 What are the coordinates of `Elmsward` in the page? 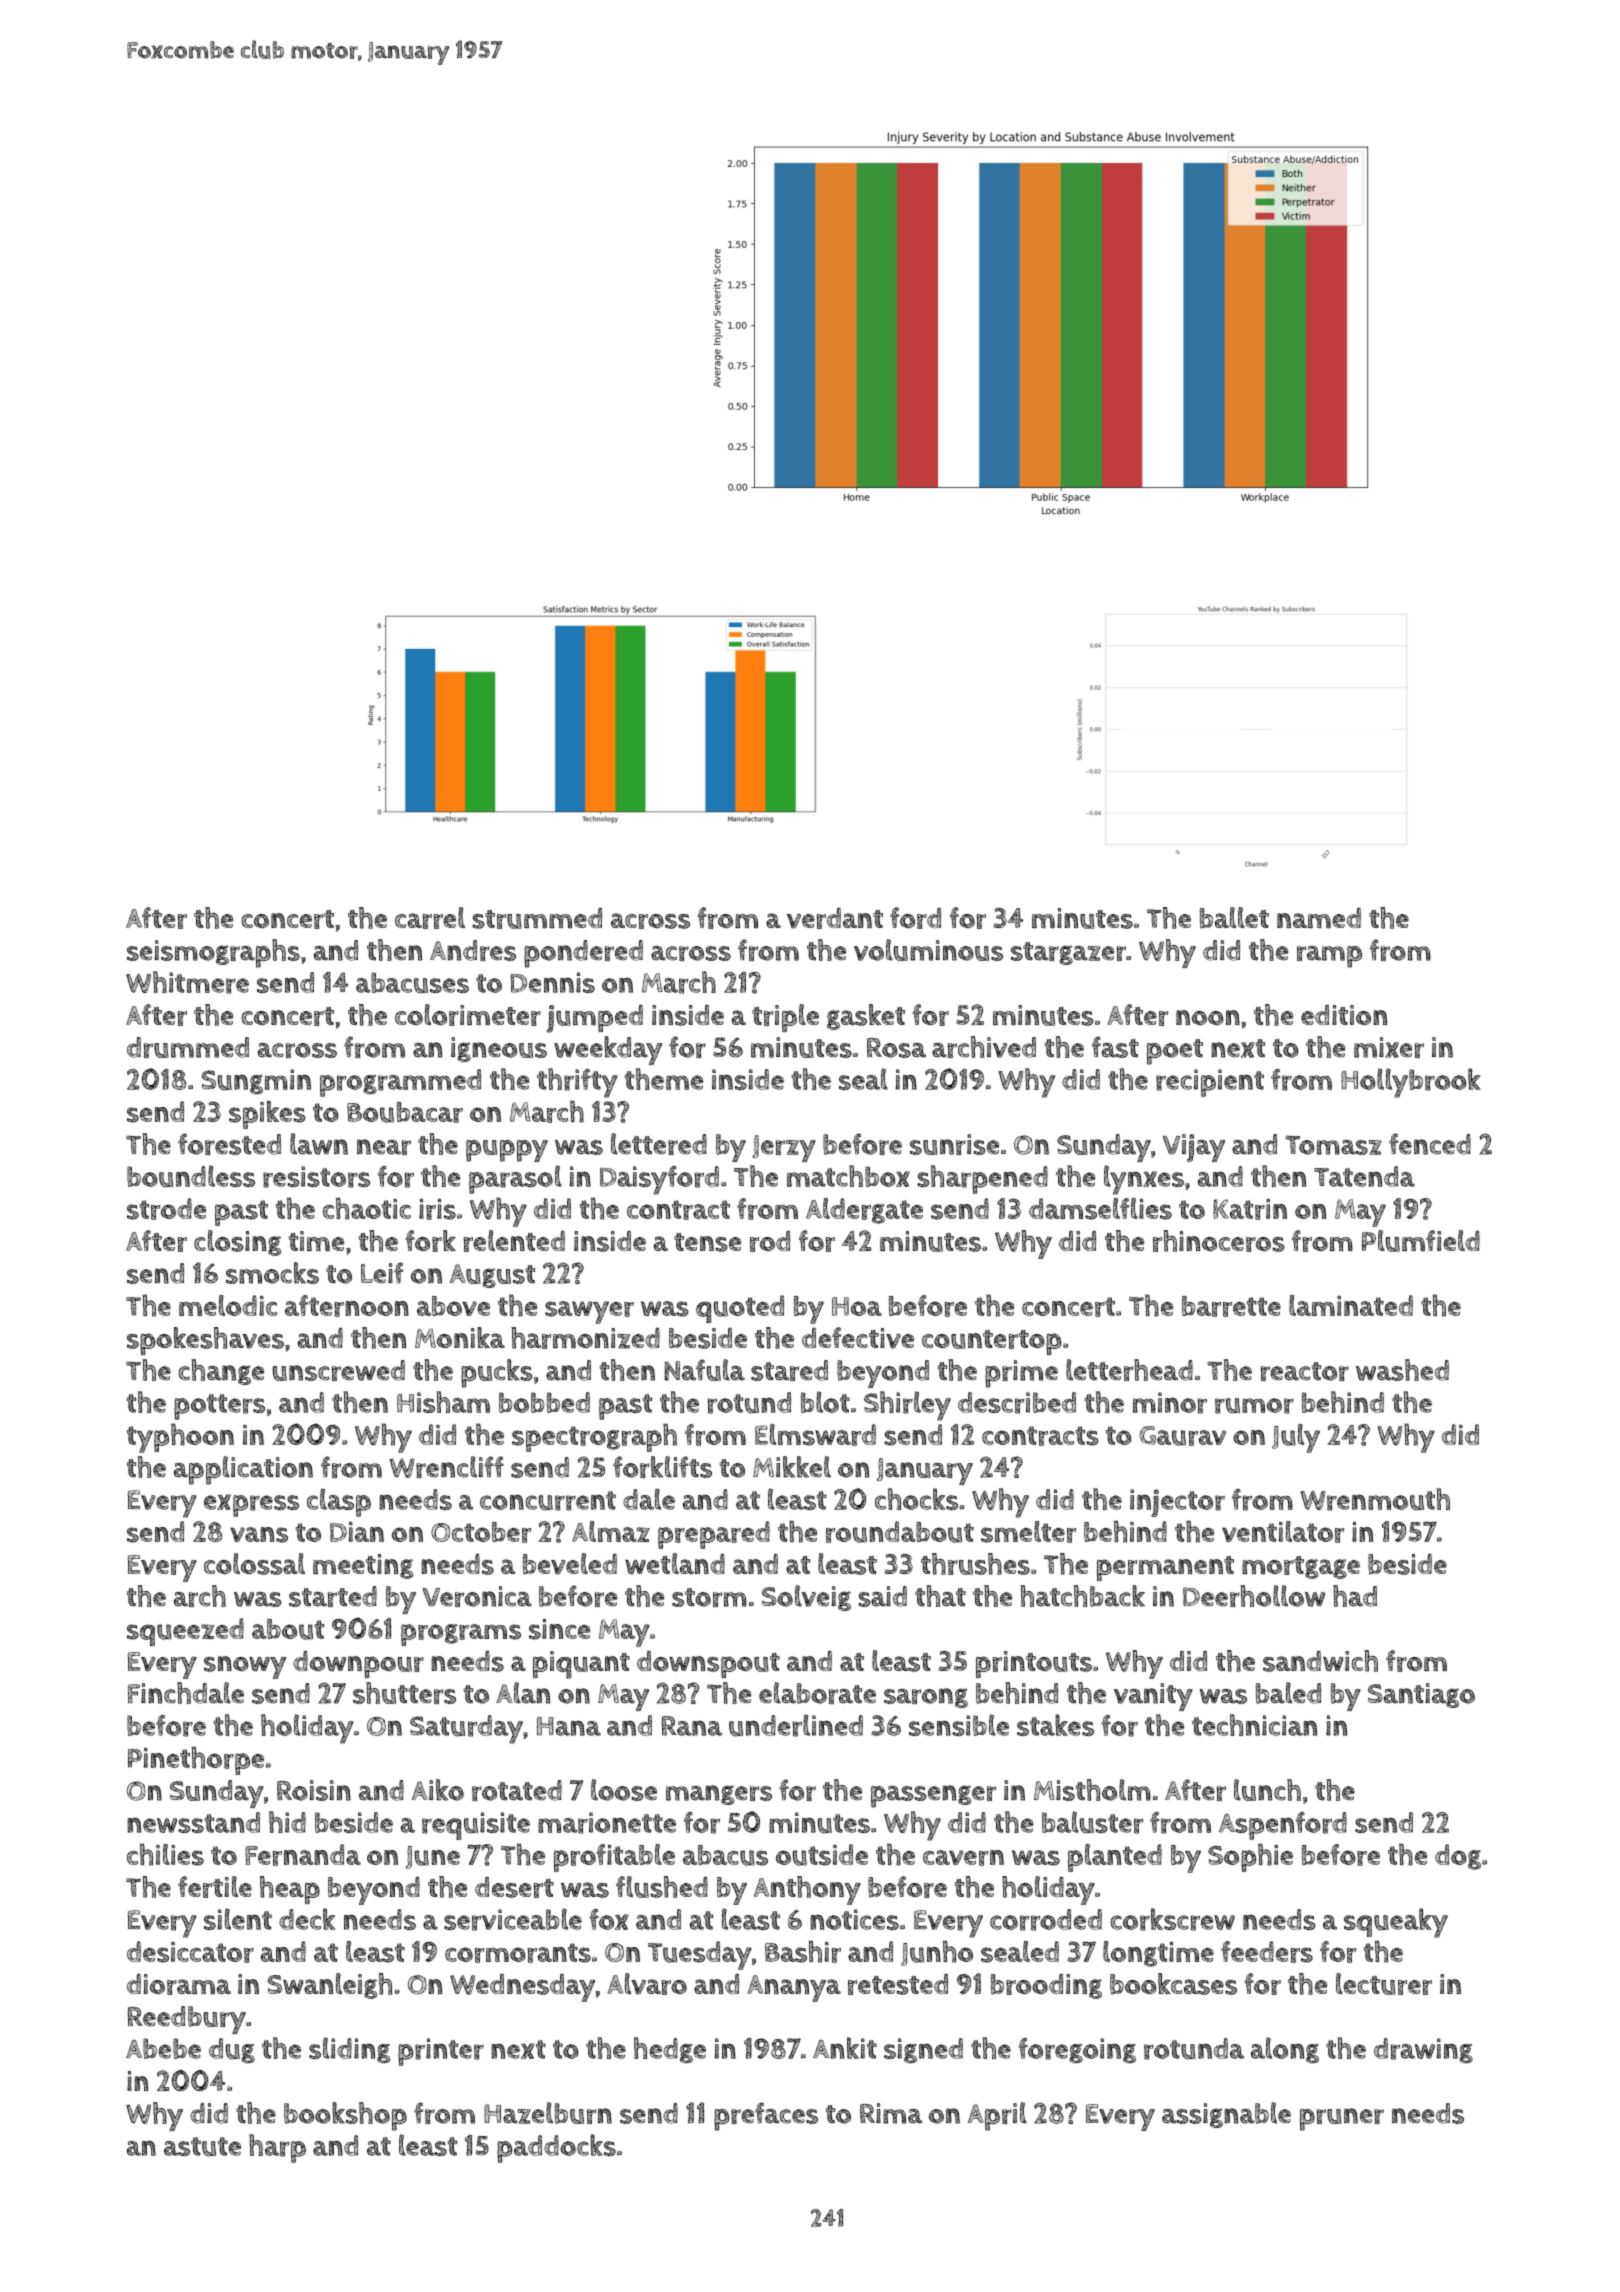 It's located at (815, 1435).
